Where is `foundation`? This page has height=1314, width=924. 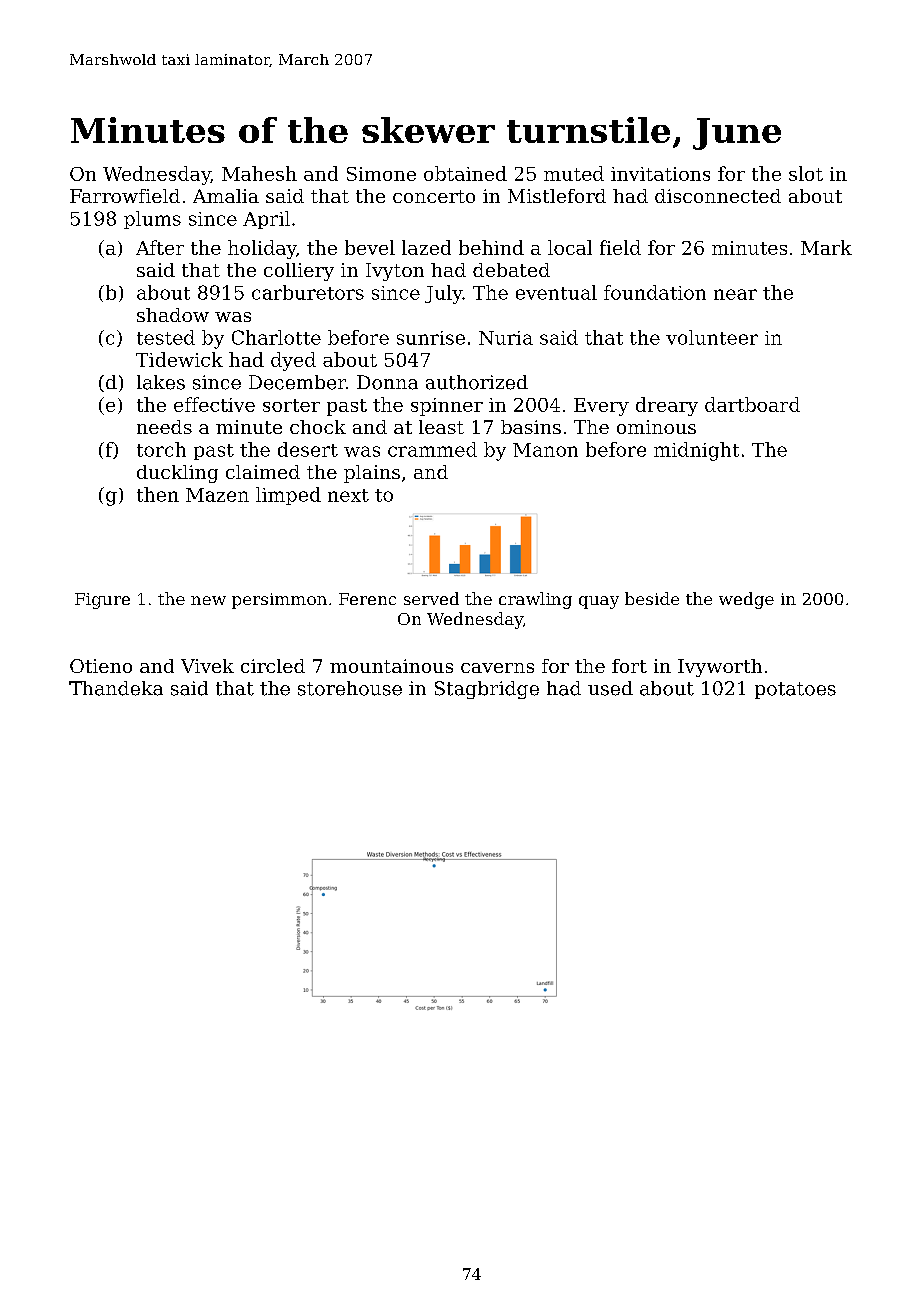 foundation is located at coordinates (655, 292).
